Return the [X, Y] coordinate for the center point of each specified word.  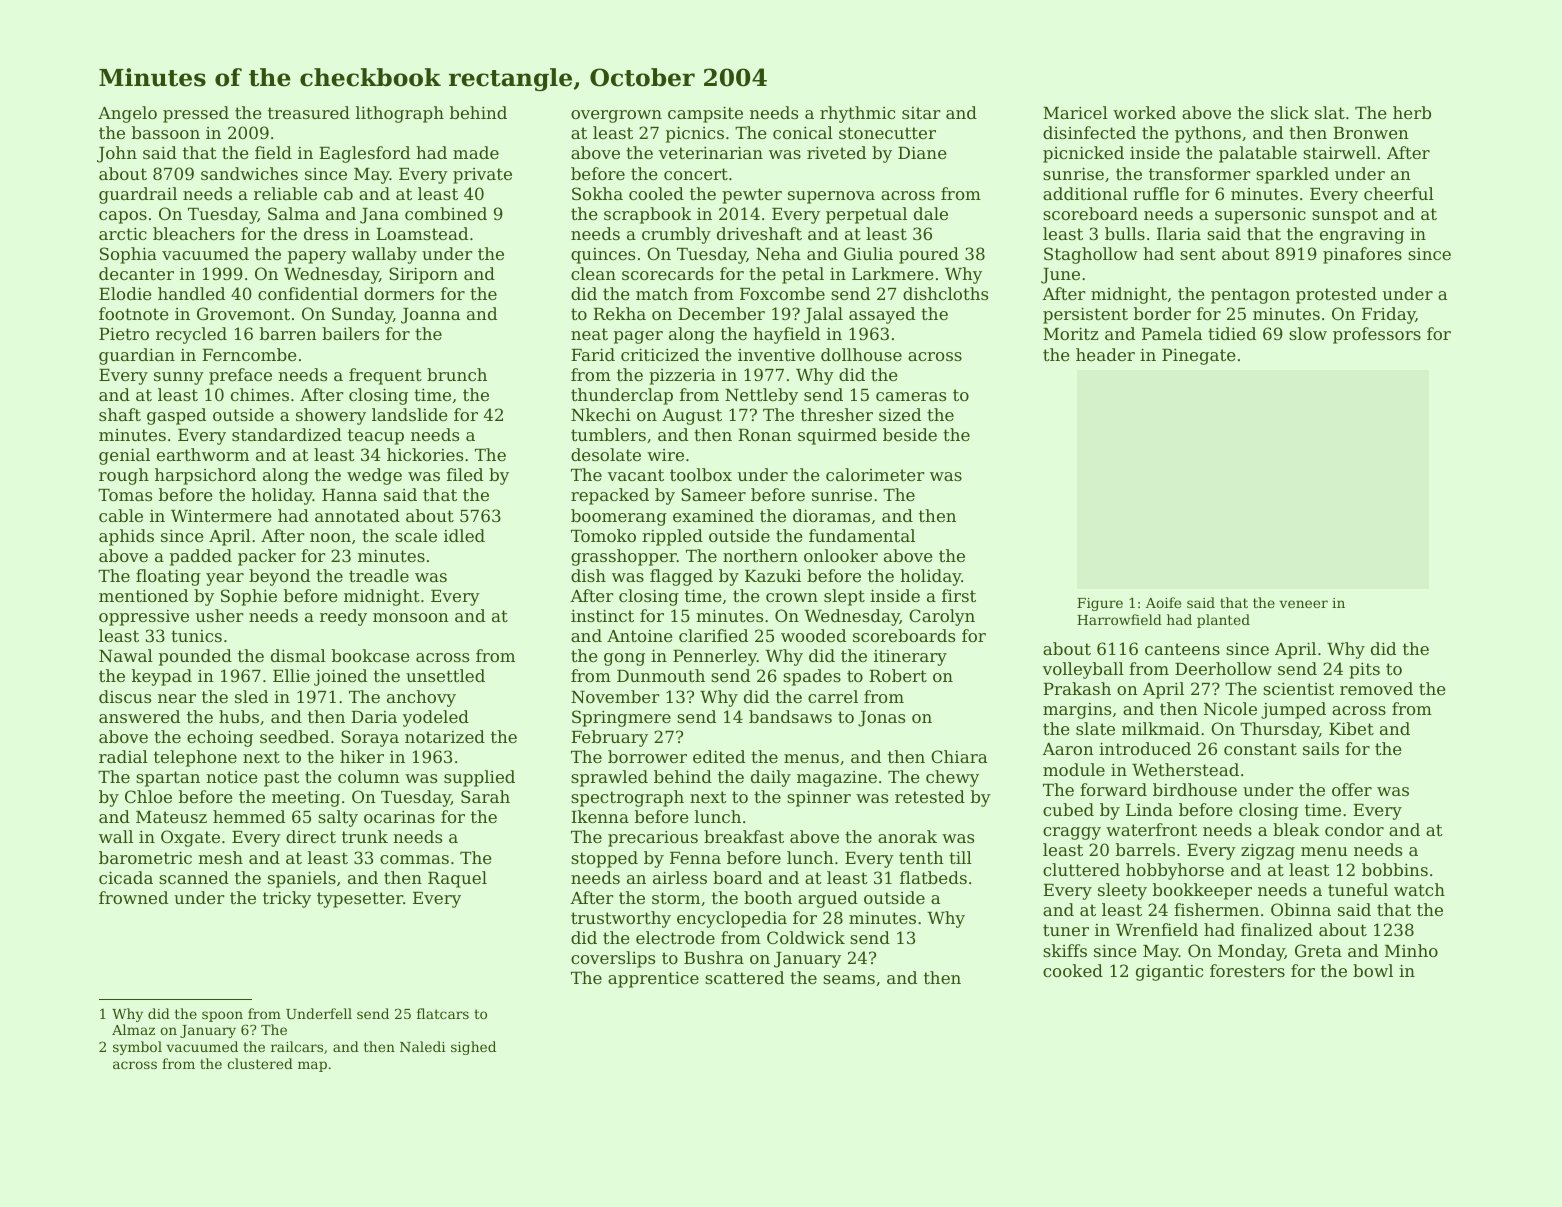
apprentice [653, 979]
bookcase [371, 655]
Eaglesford [364, 154]
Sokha [597, 193]
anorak [907, 836]
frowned [133, 897]
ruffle [1156, 193]
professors [1377, 335]
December [721, 313]
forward [1113, 789]
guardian [137, 356]
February [609, 738]
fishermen [1216, 909]
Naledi [423, 1046]
